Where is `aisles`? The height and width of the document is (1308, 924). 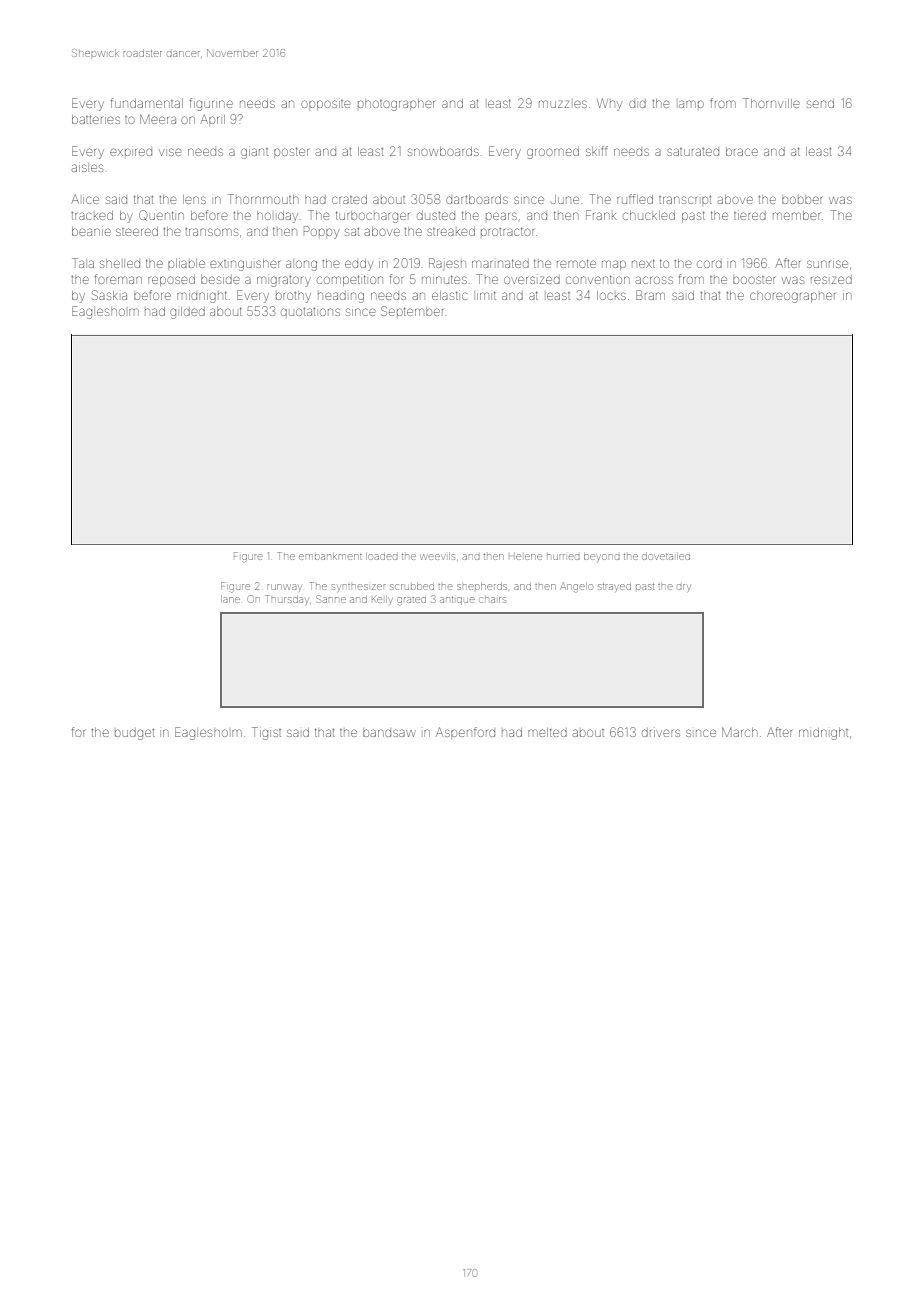 aisles is located at coordinates (87, 168).
